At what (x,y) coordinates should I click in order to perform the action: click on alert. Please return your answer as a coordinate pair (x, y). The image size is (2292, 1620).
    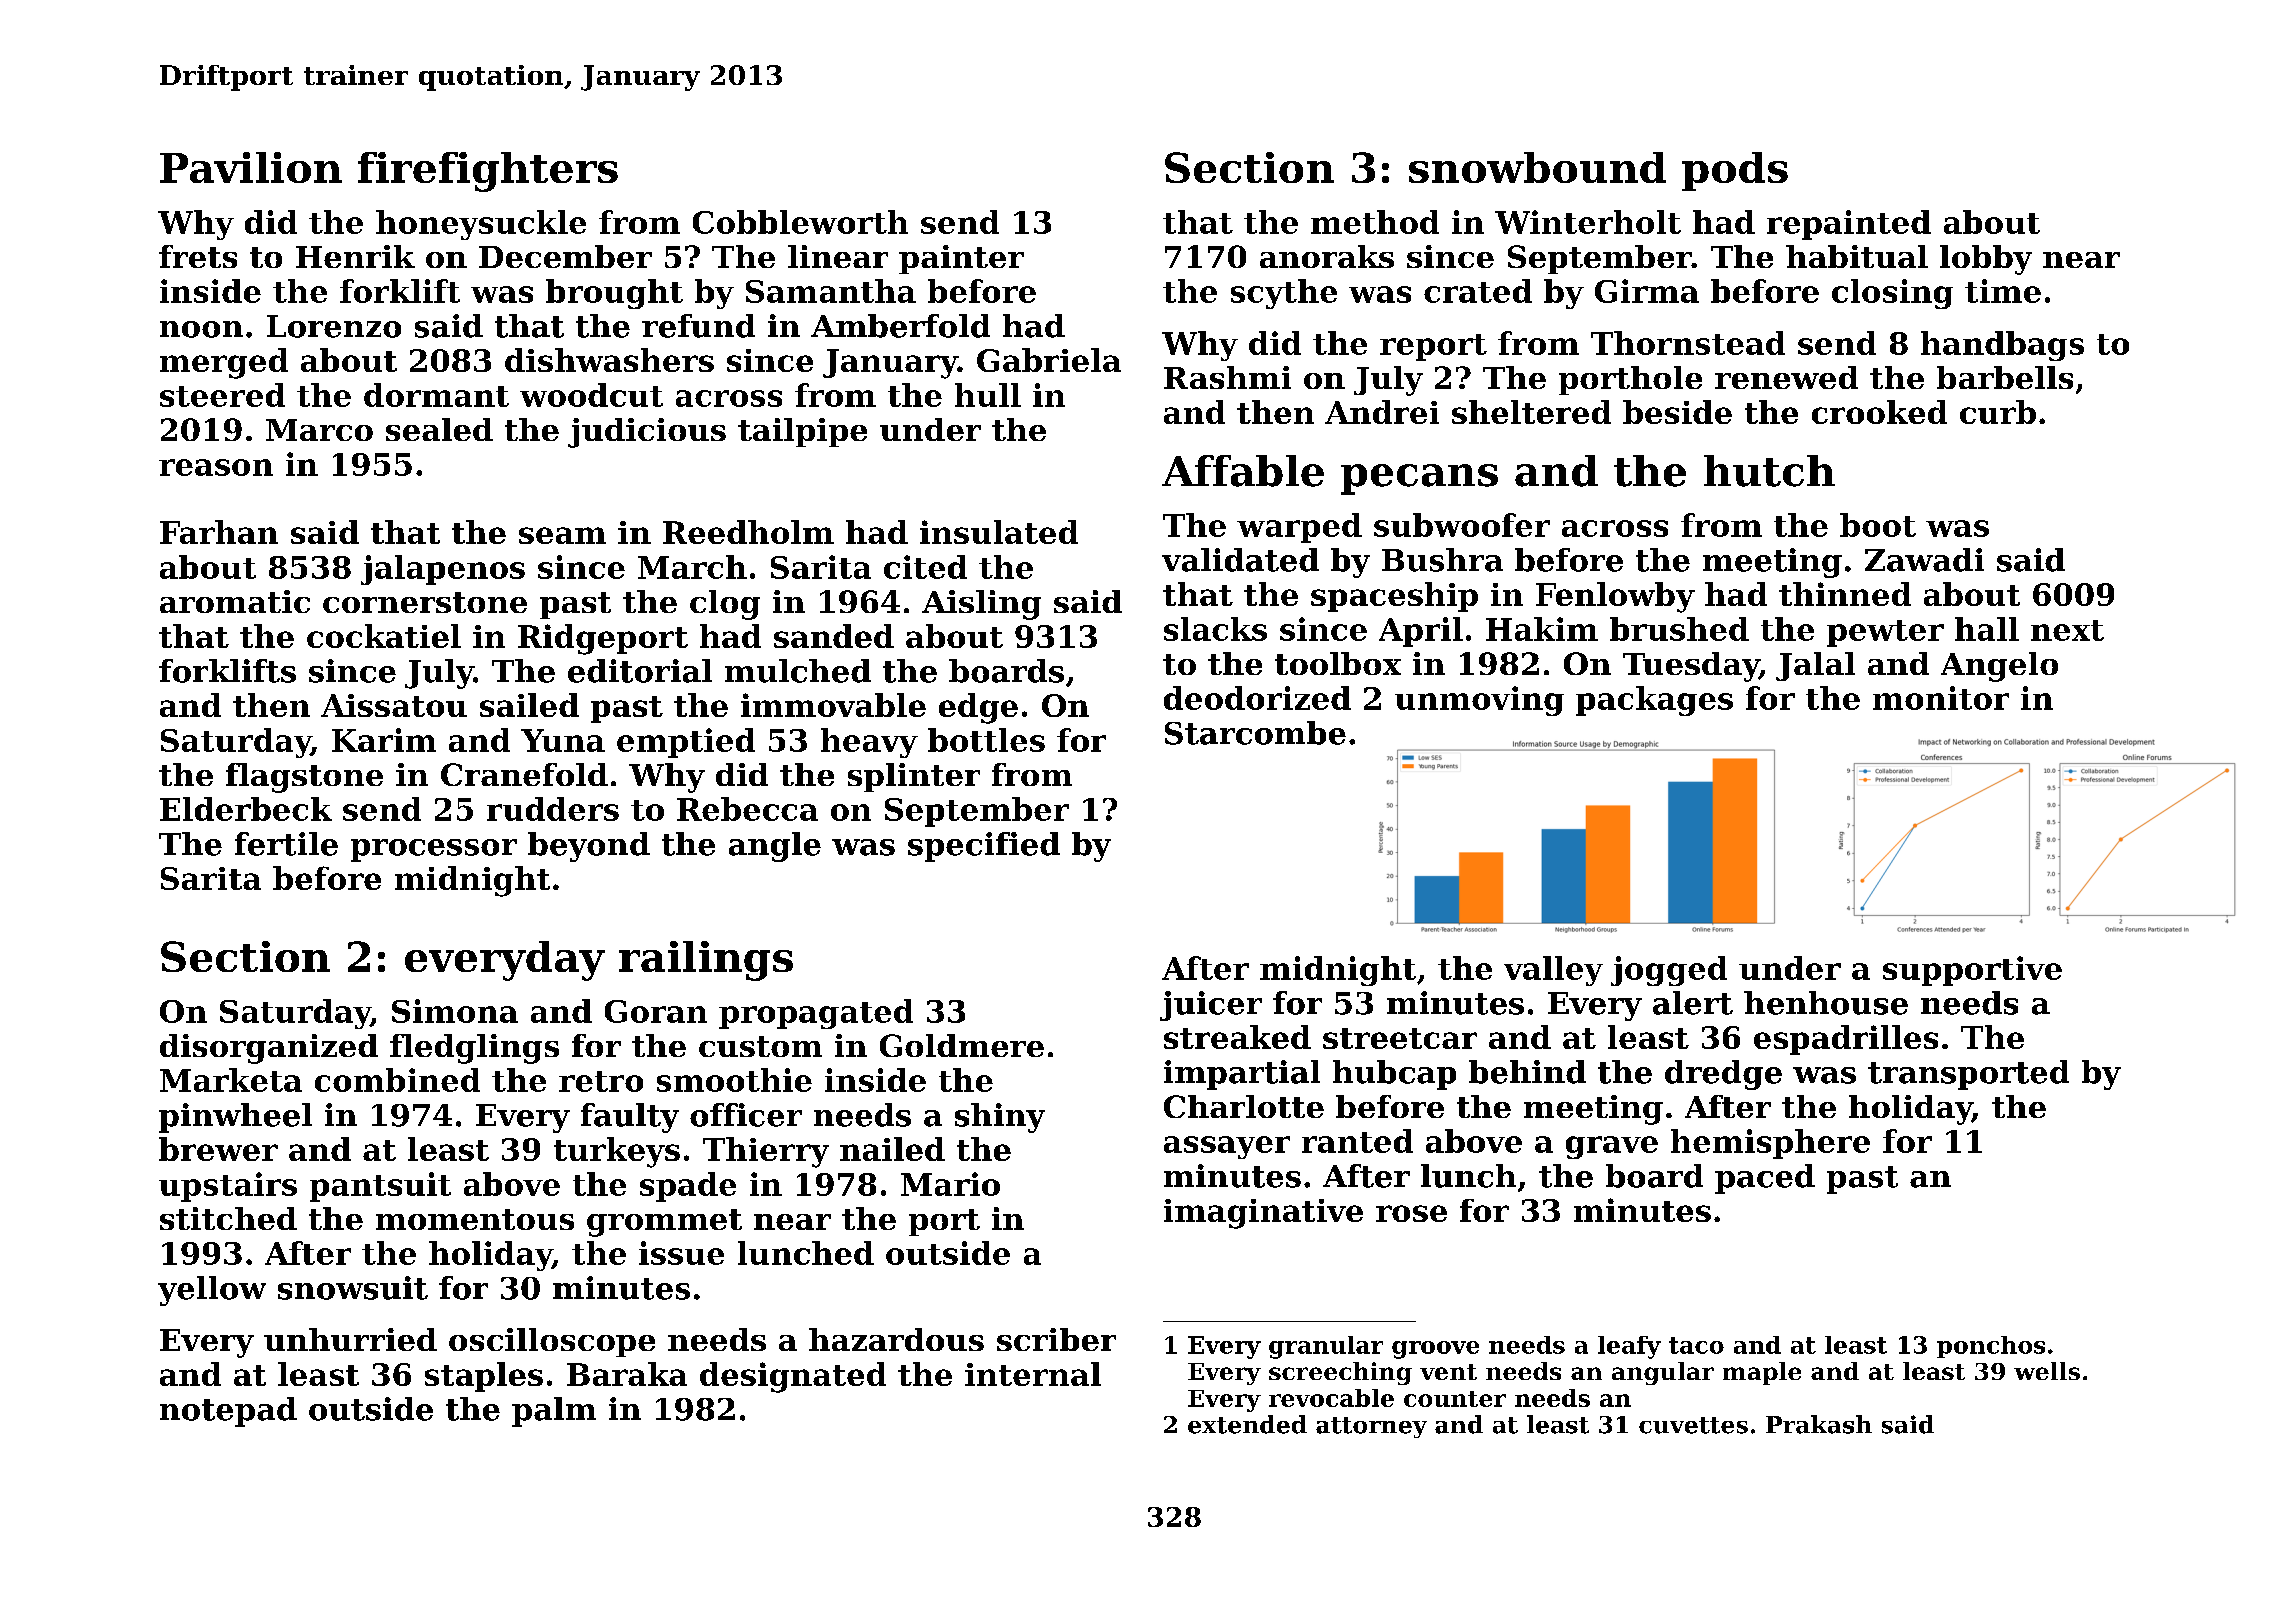
    Looking at the image, I should click on (1693, 1003).
